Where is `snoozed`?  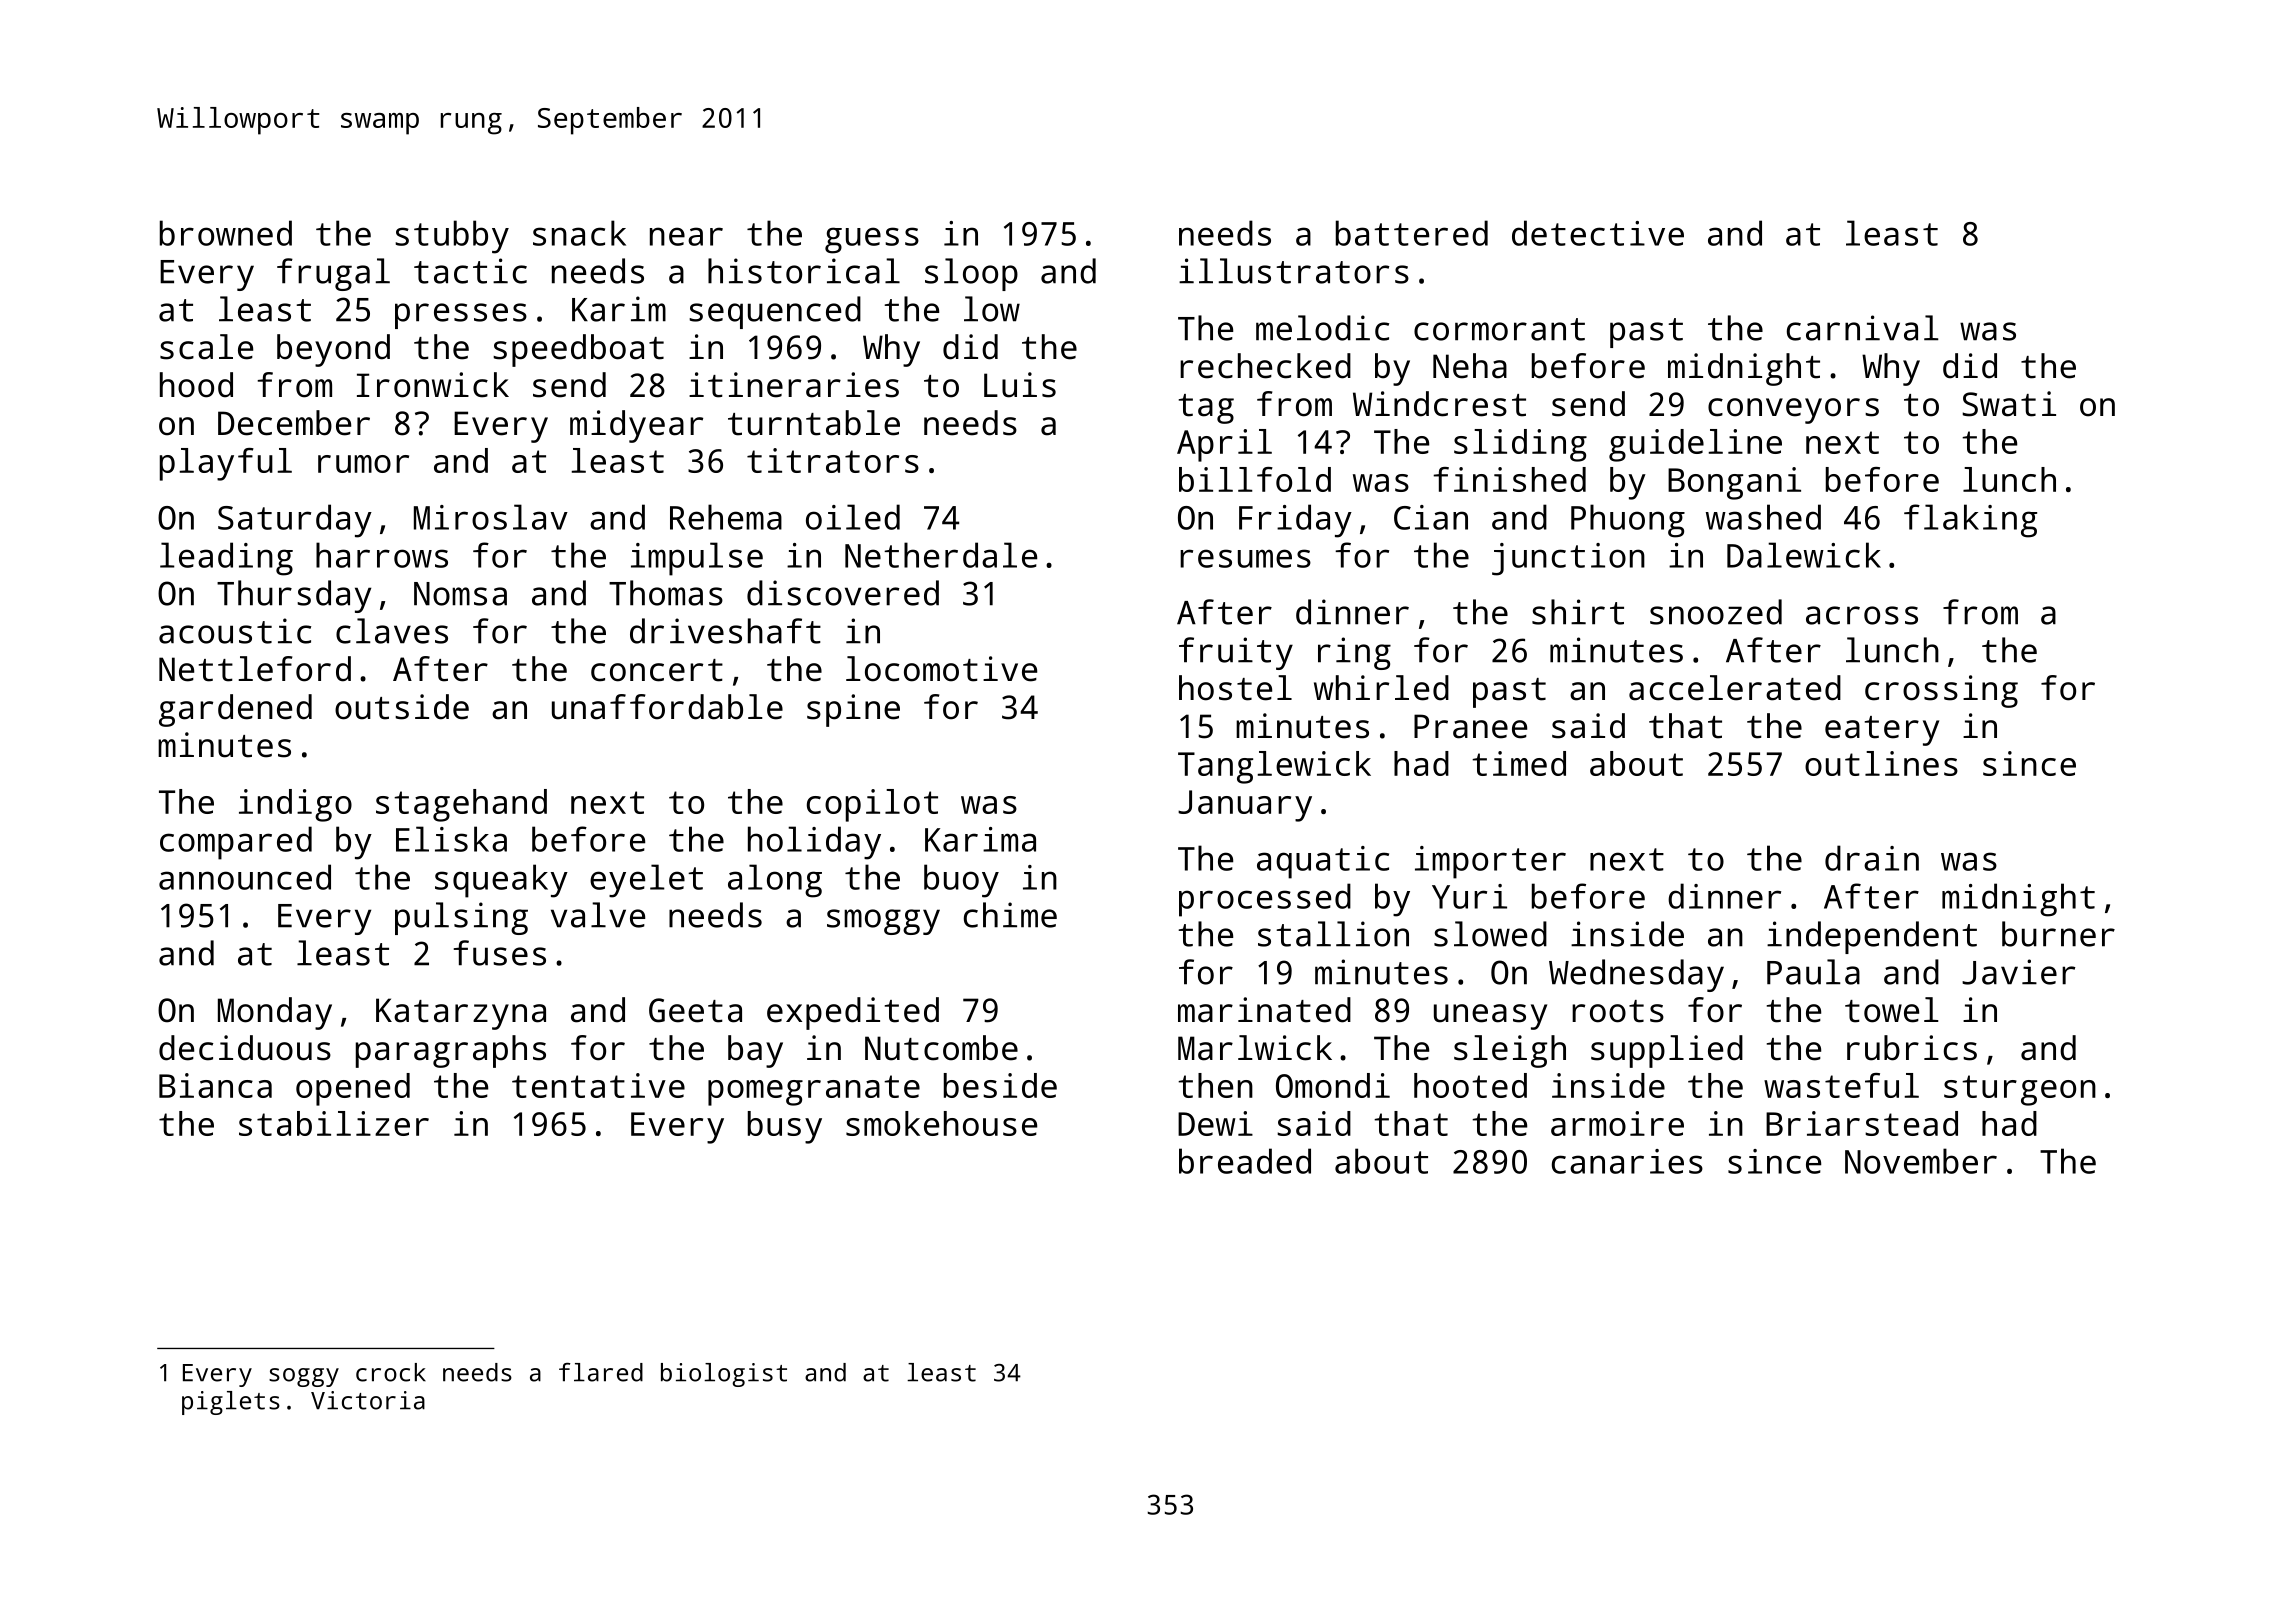 snoozed is located at coordinates (1716, 612).
